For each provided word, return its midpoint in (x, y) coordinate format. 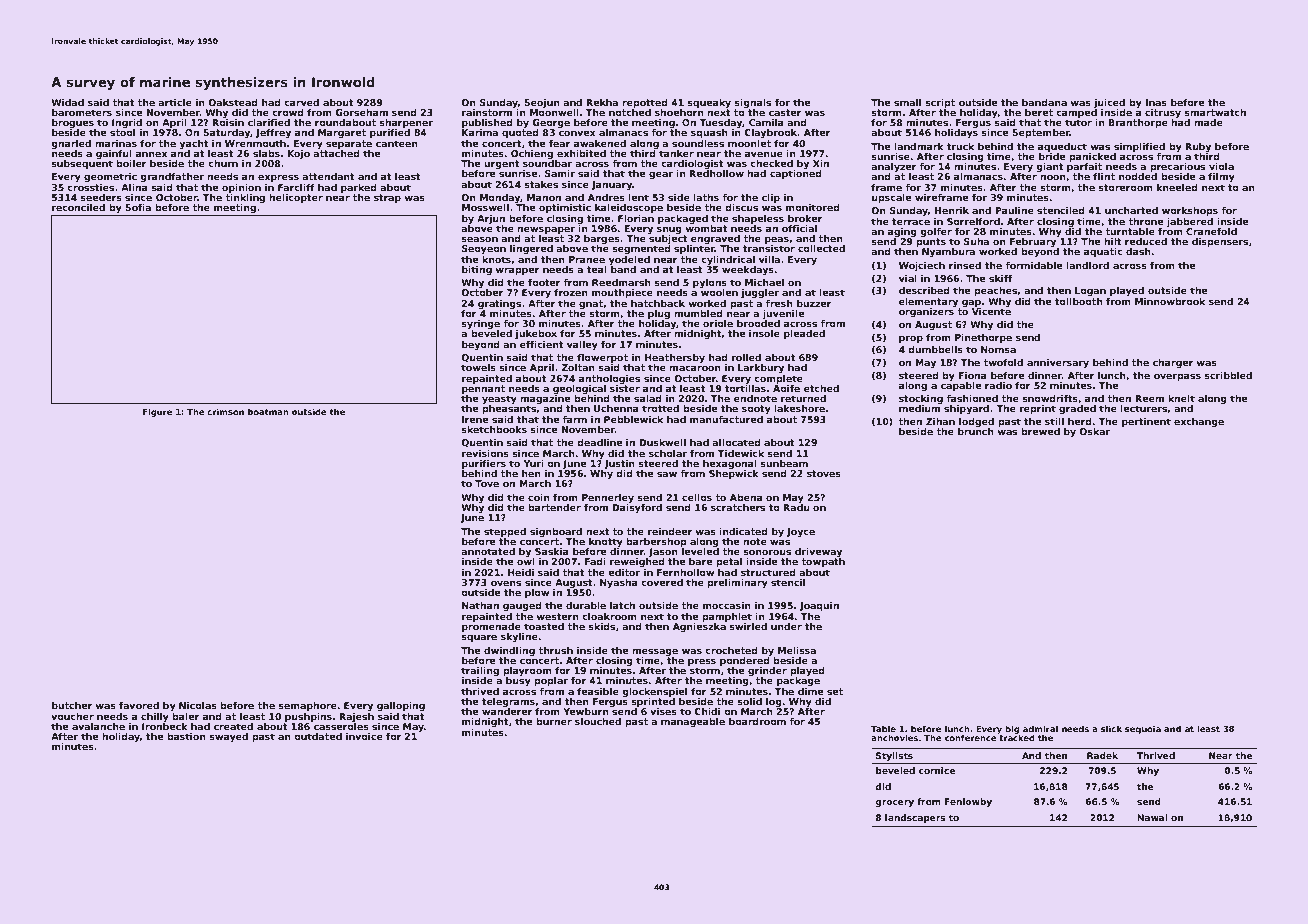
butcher (72, 705)
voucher (72, 716)
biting (477, 270)
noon (1053, 177)
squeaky (709, 103)
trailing (480, 671)
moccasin (727, 605)
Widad (67, 102)
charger (1173, 363)
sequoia (1143, 729)
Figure (157, 412)
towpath (823, 562)
